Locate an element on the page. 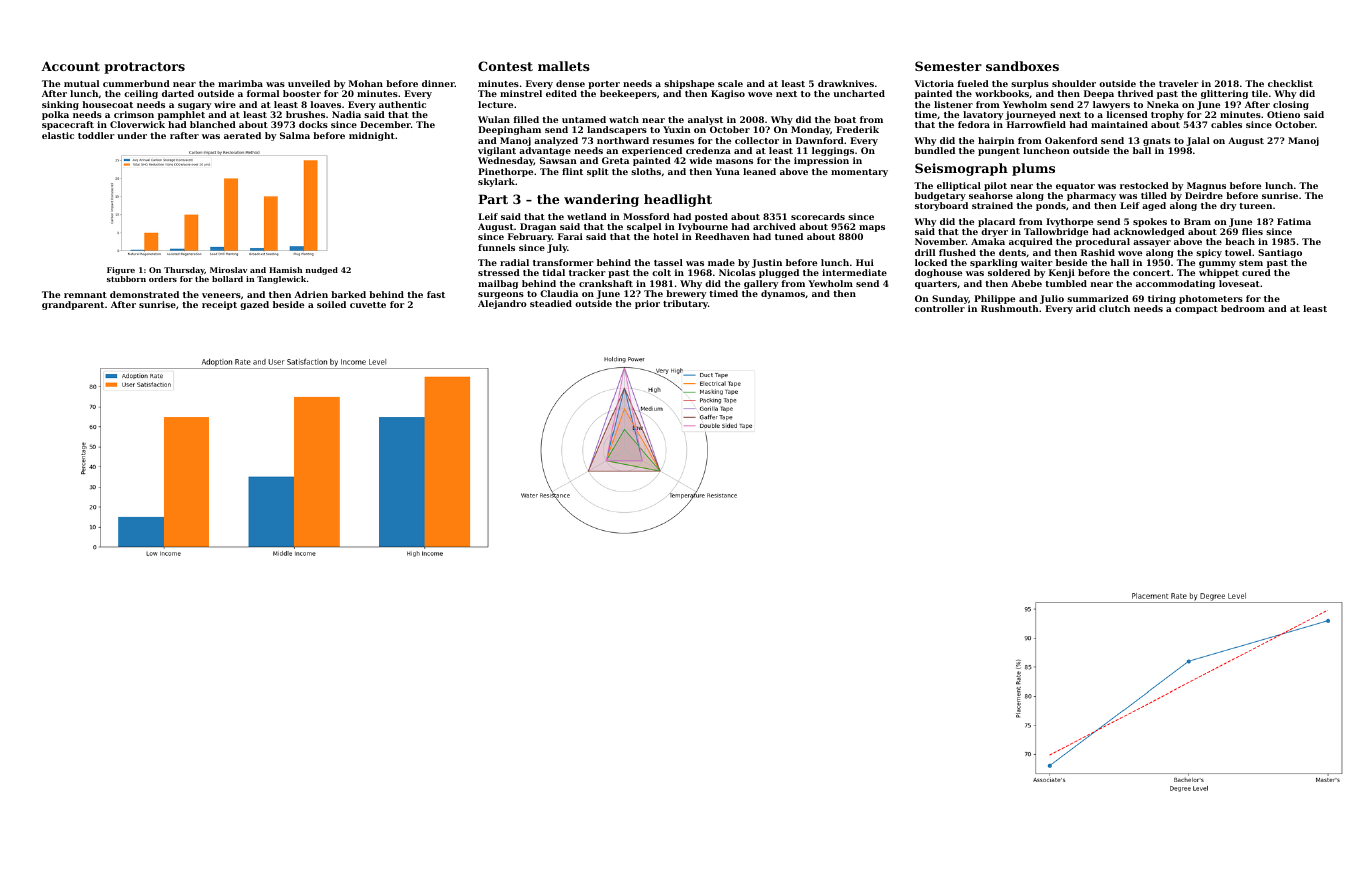 This document has width=1372, height=887. Pinethorpe is located at coordinates (505, 172).
